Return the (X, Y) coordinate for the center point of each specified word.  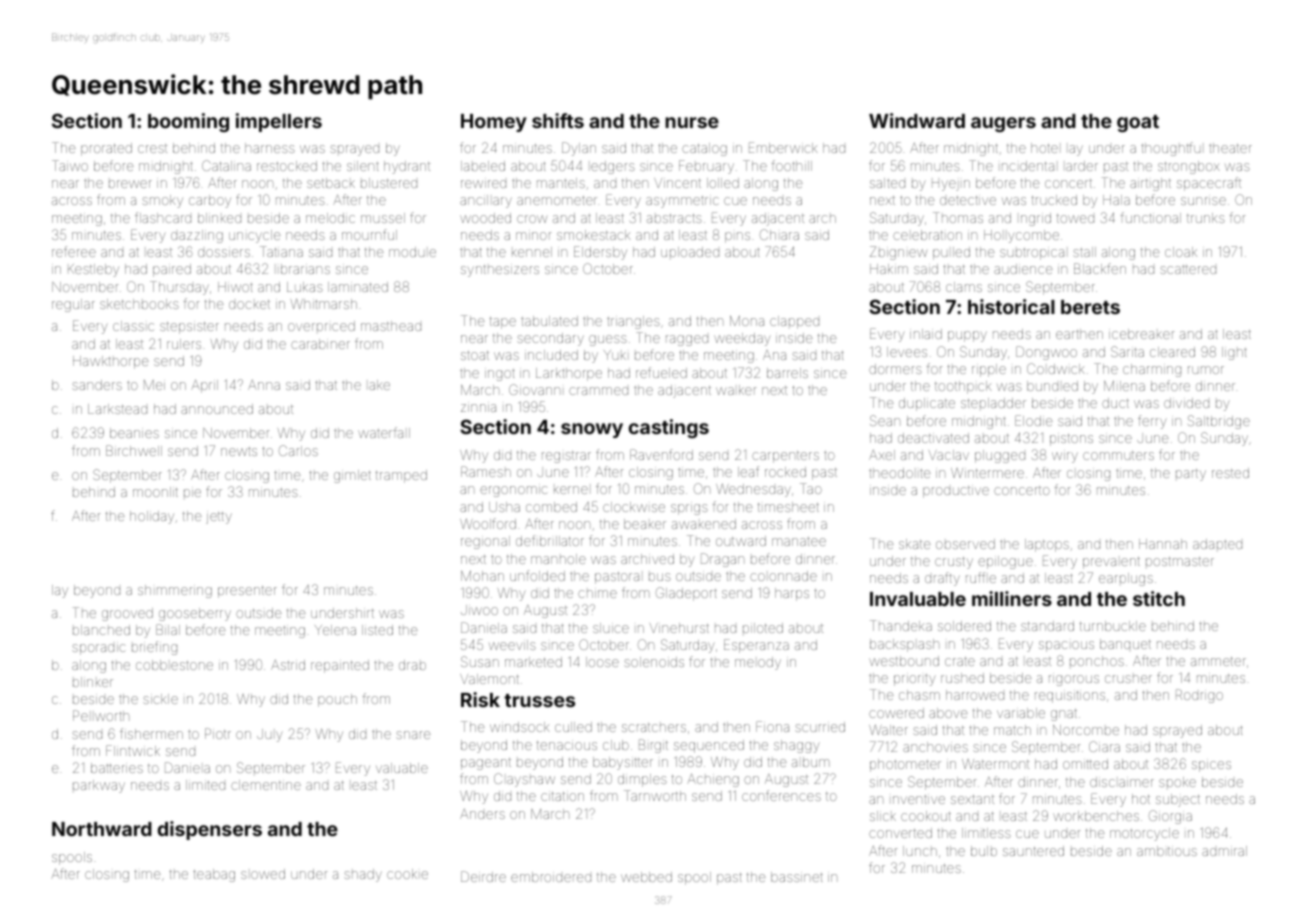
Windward (917, 120)
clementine (266, 785)
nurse (692, 122)
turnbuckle (1113, 626)
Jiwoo (479, 610)
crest (152, 148)
